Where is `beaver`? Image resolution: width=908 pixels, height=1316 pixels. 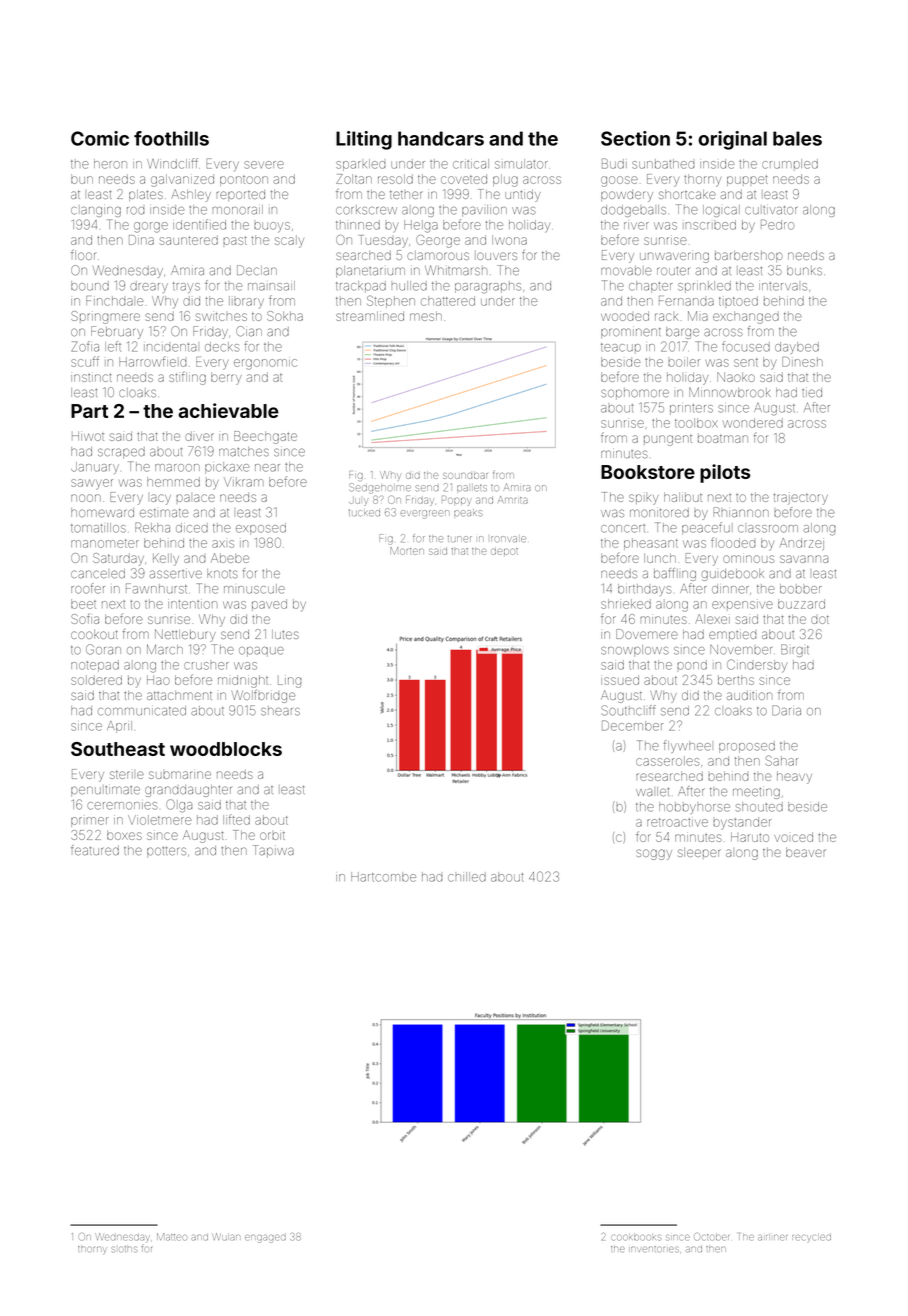
beaver is located at coordinates (806, 852).
